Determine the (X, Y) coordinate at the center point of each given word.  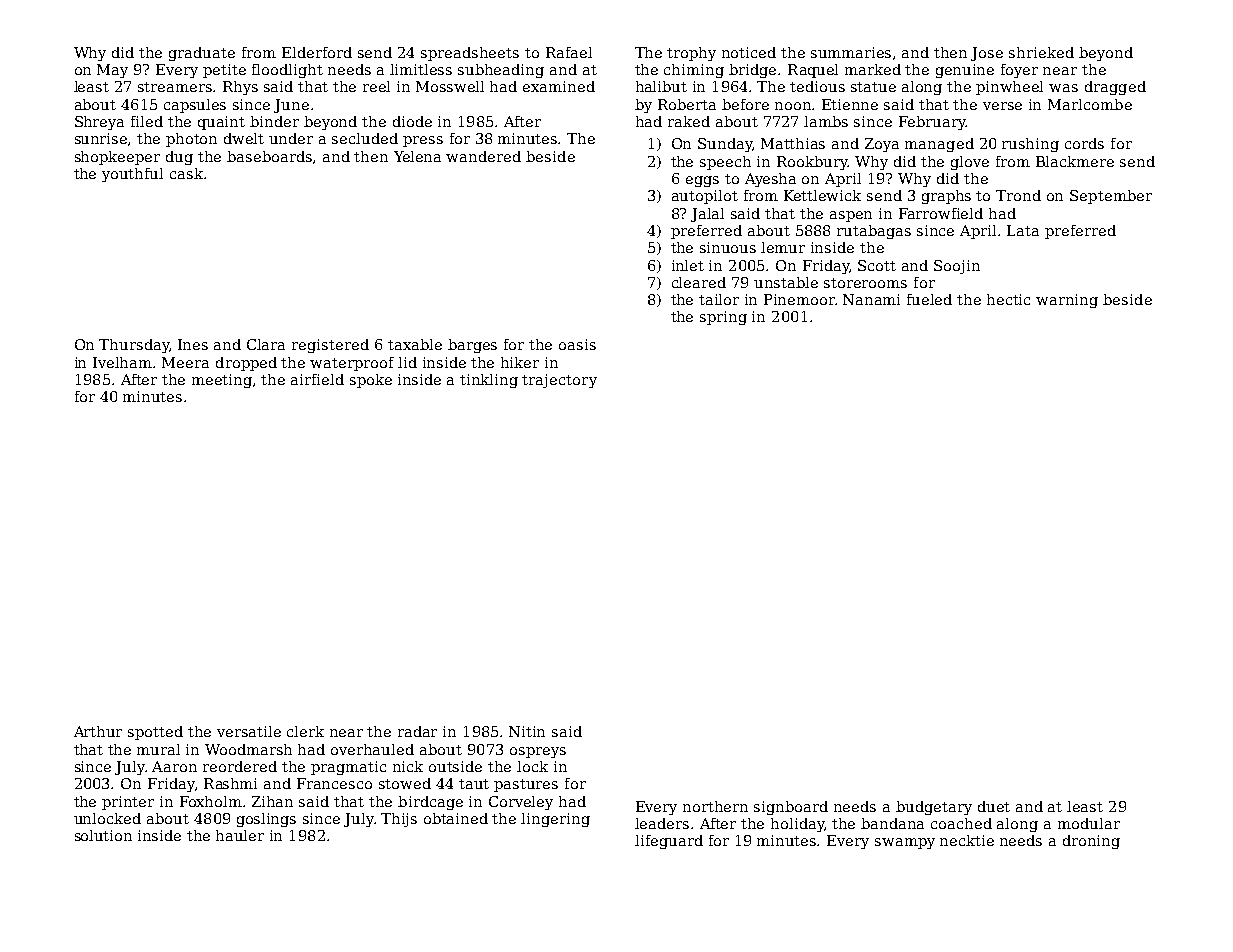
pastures (526, 785)
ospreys (538, 752)
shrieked (1041, 52)
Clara (266, 344)
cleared (699, 282)
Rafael (569, 52)
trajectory (559, 381)
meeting (222, 381)
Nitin (527, 731)
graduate (202, 54)
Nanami (871, 299)
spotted (155, 733)
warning (1067, 301)
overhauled (372, 749)
